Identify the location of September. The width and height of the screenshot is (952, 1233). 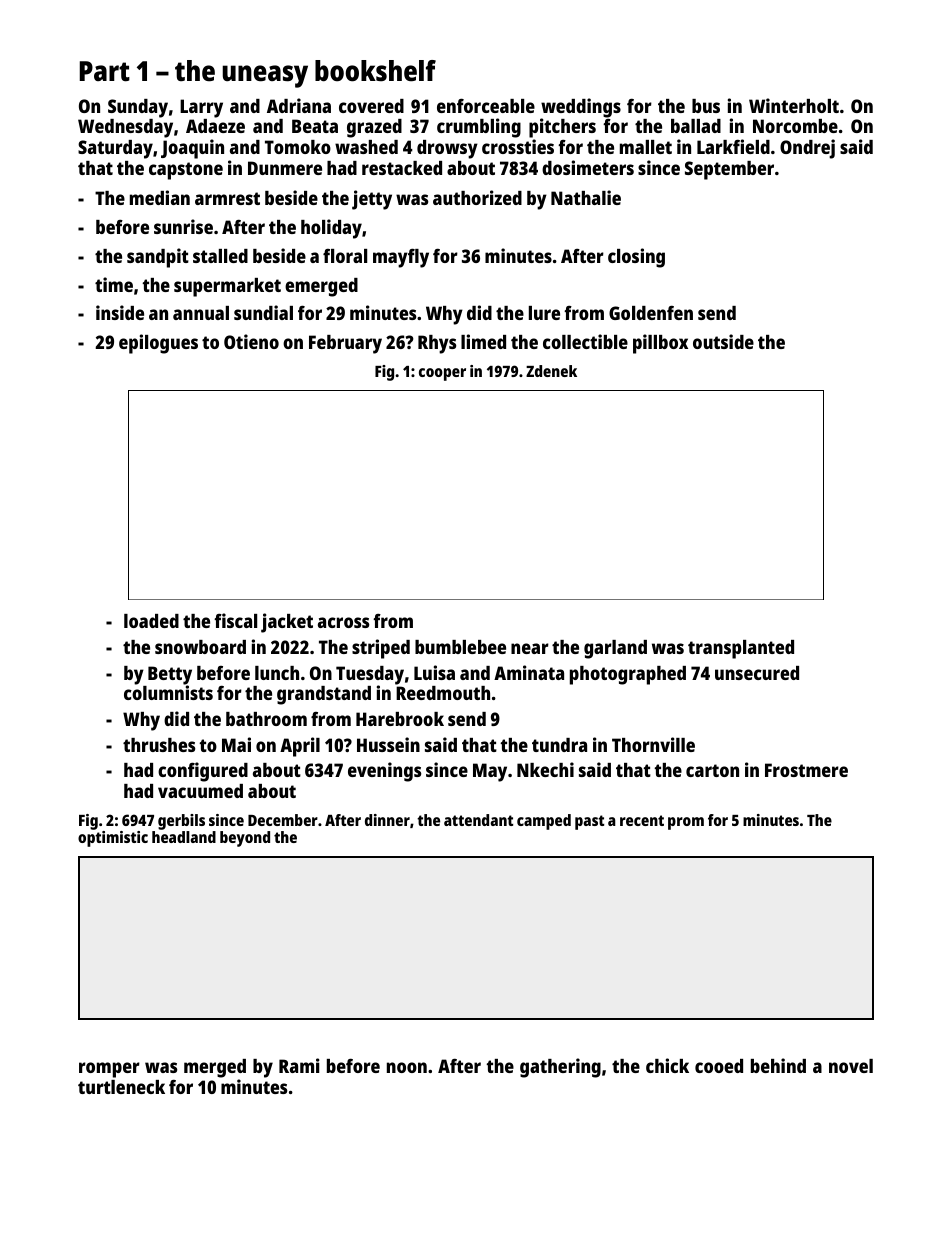
(729, 170).
